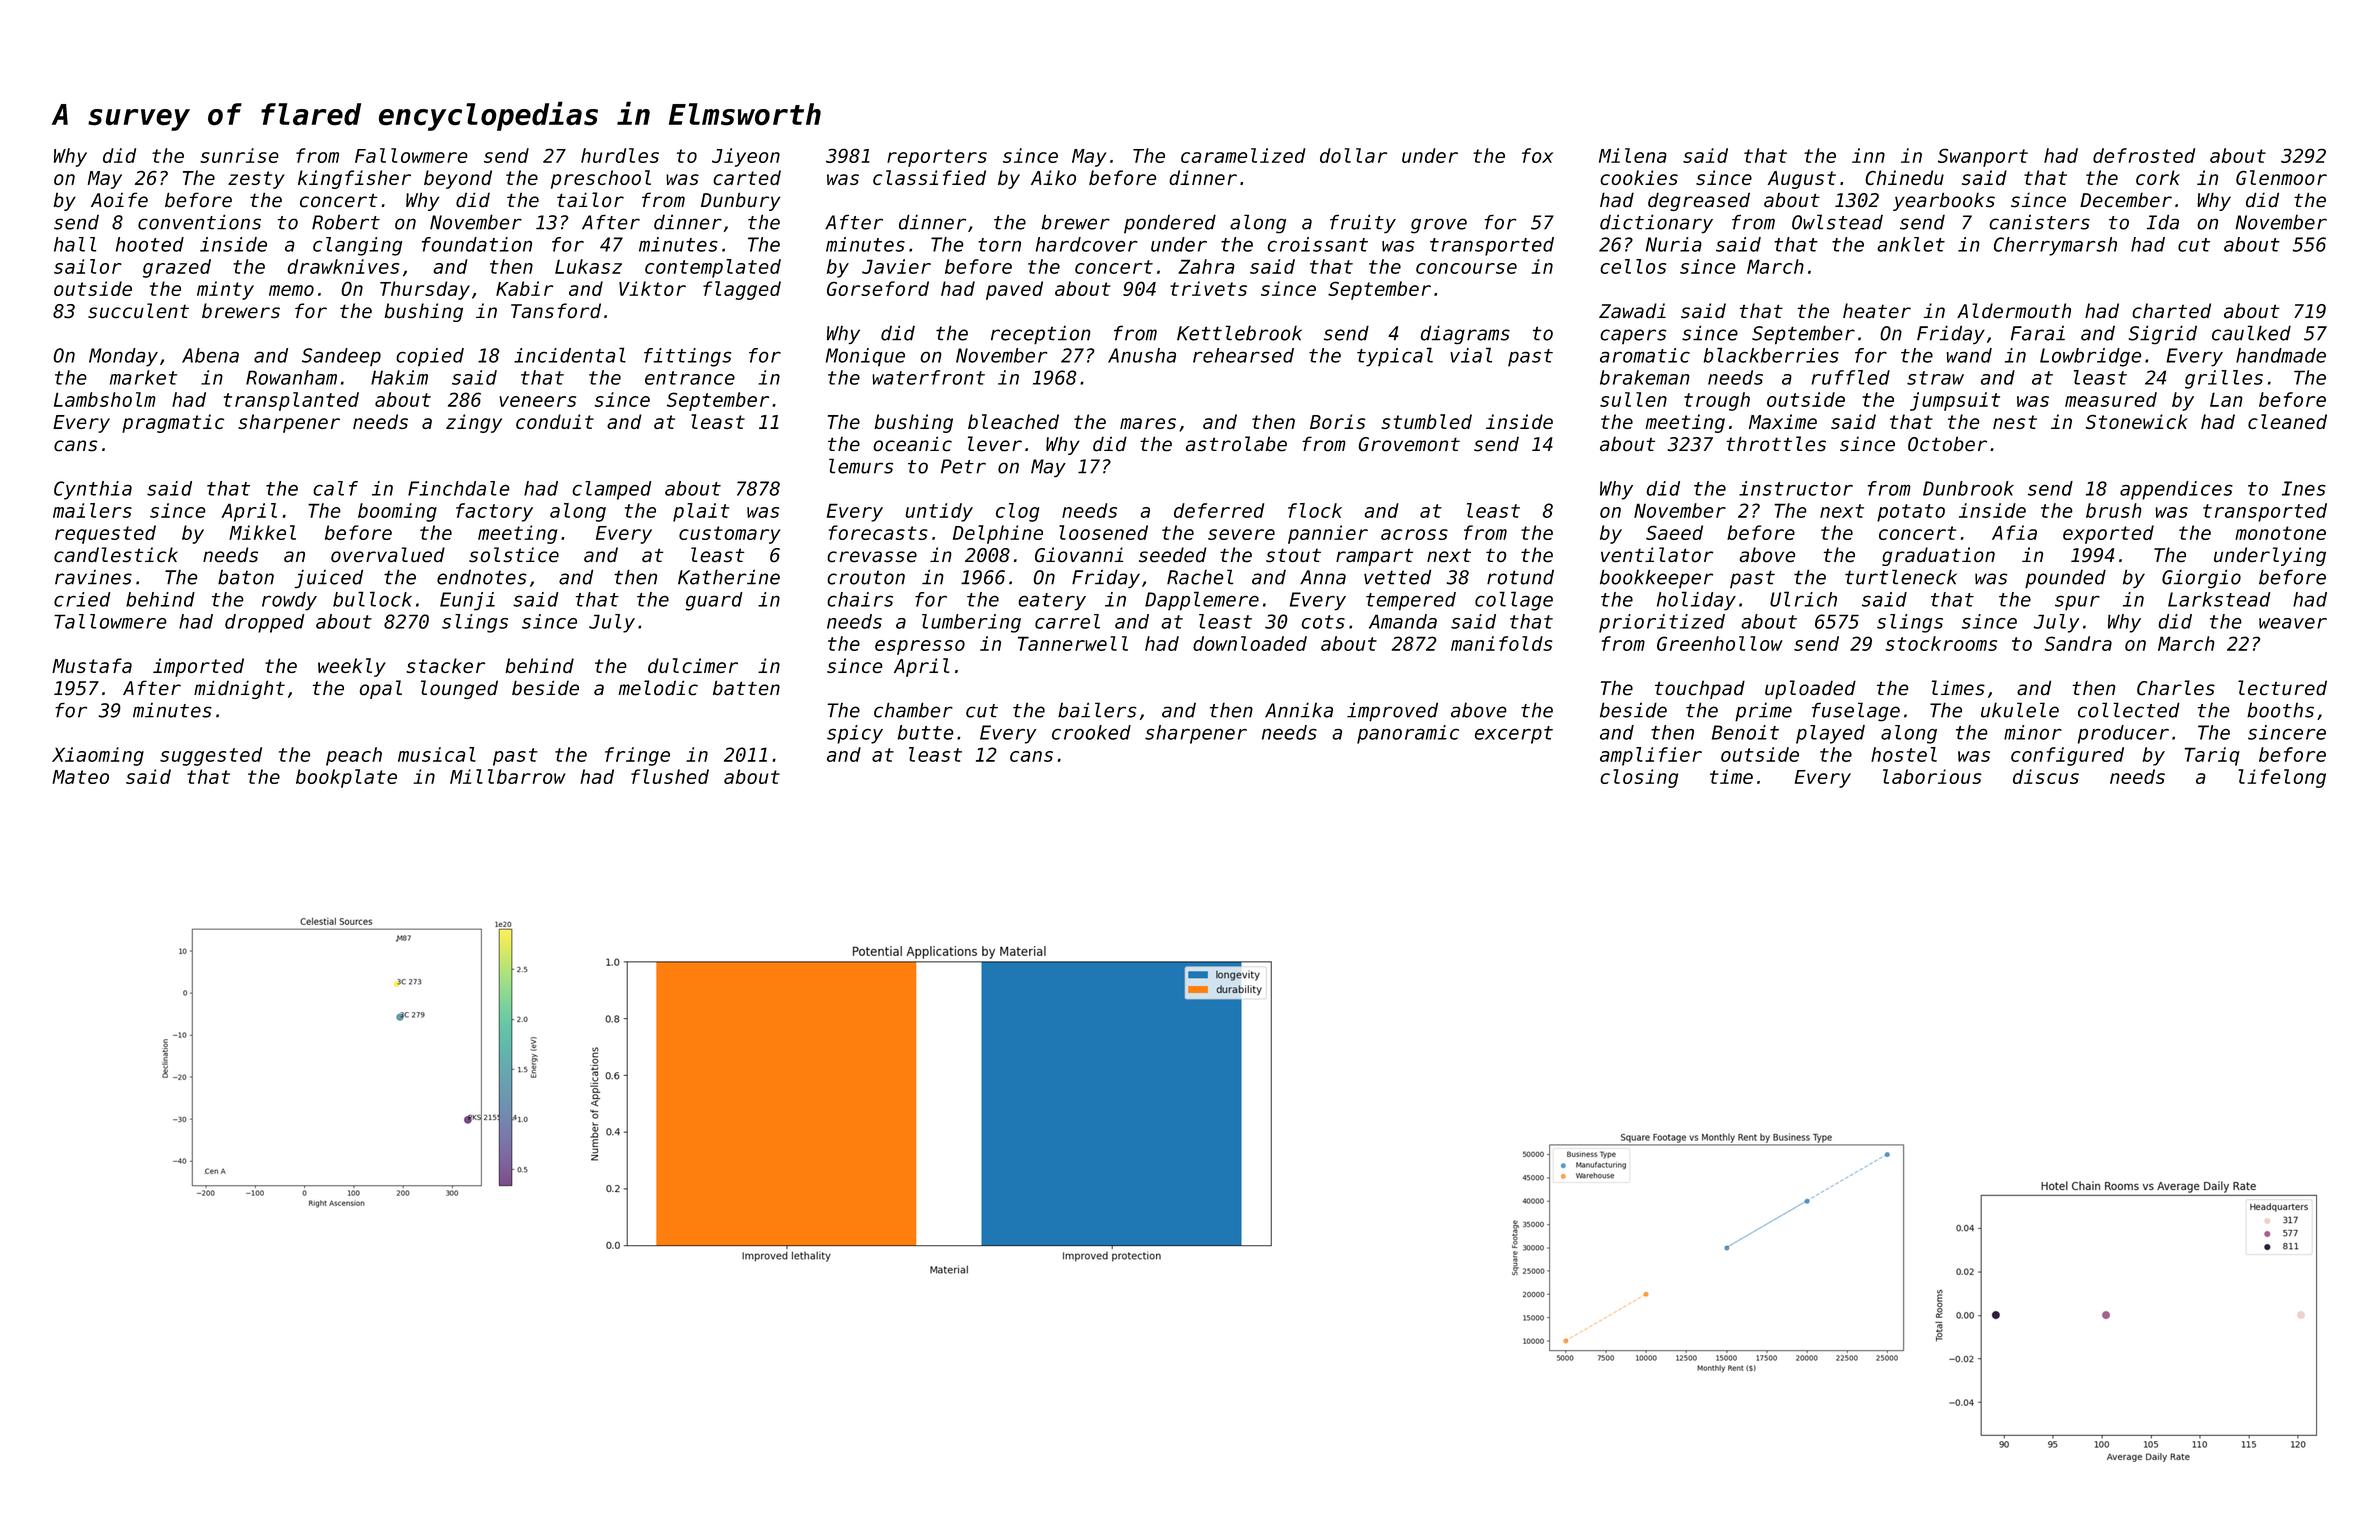 The image size is (2380, 1540). Describe the element at coordinates (670, 776) in the screenshot. I see `flushed` at that location.
